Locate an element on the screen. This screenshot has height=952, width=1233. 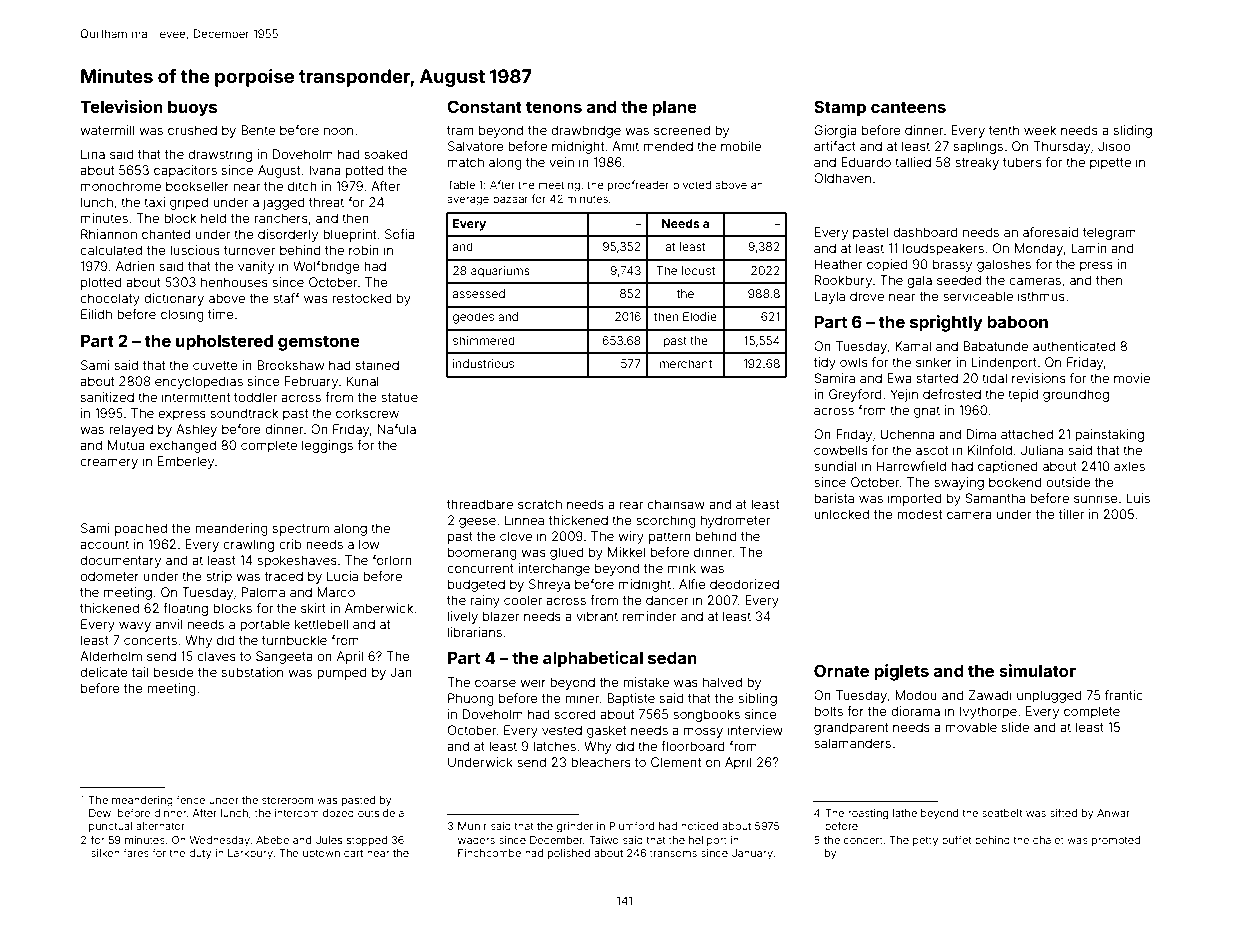
Abebe is located at coordinates (273, 840).
